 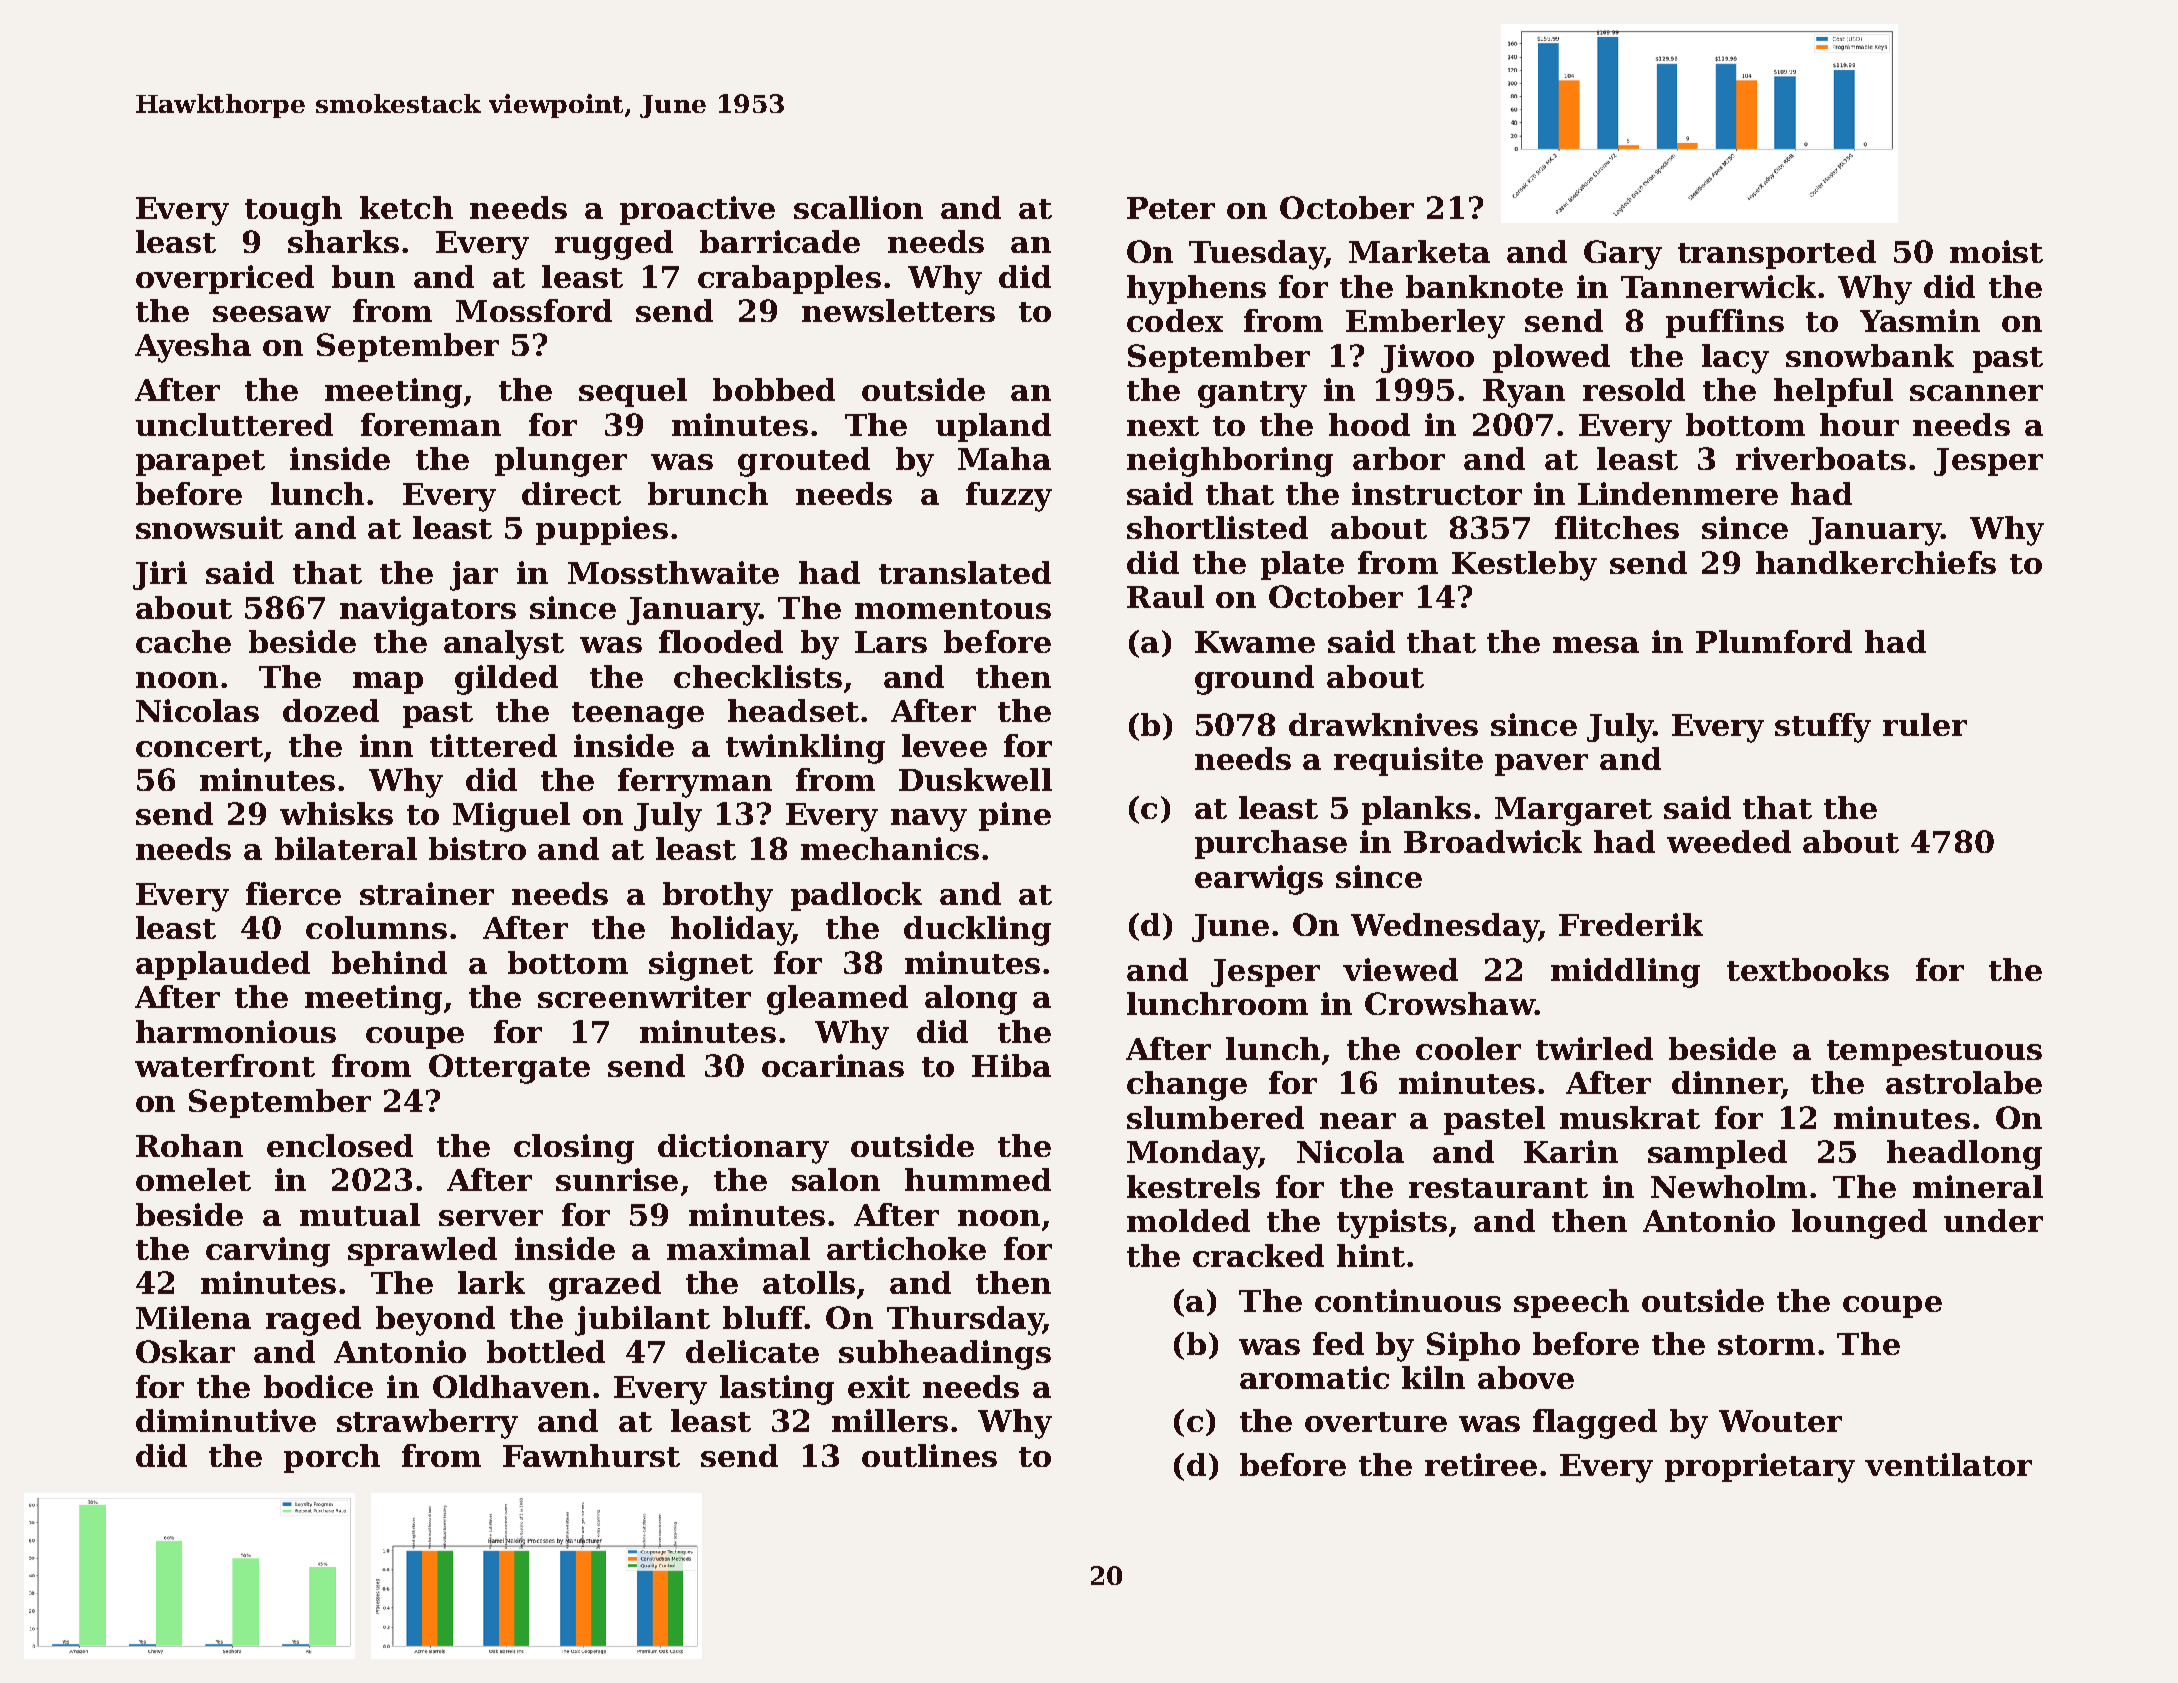 I want to click on behind, so click(x=389, y=962).
